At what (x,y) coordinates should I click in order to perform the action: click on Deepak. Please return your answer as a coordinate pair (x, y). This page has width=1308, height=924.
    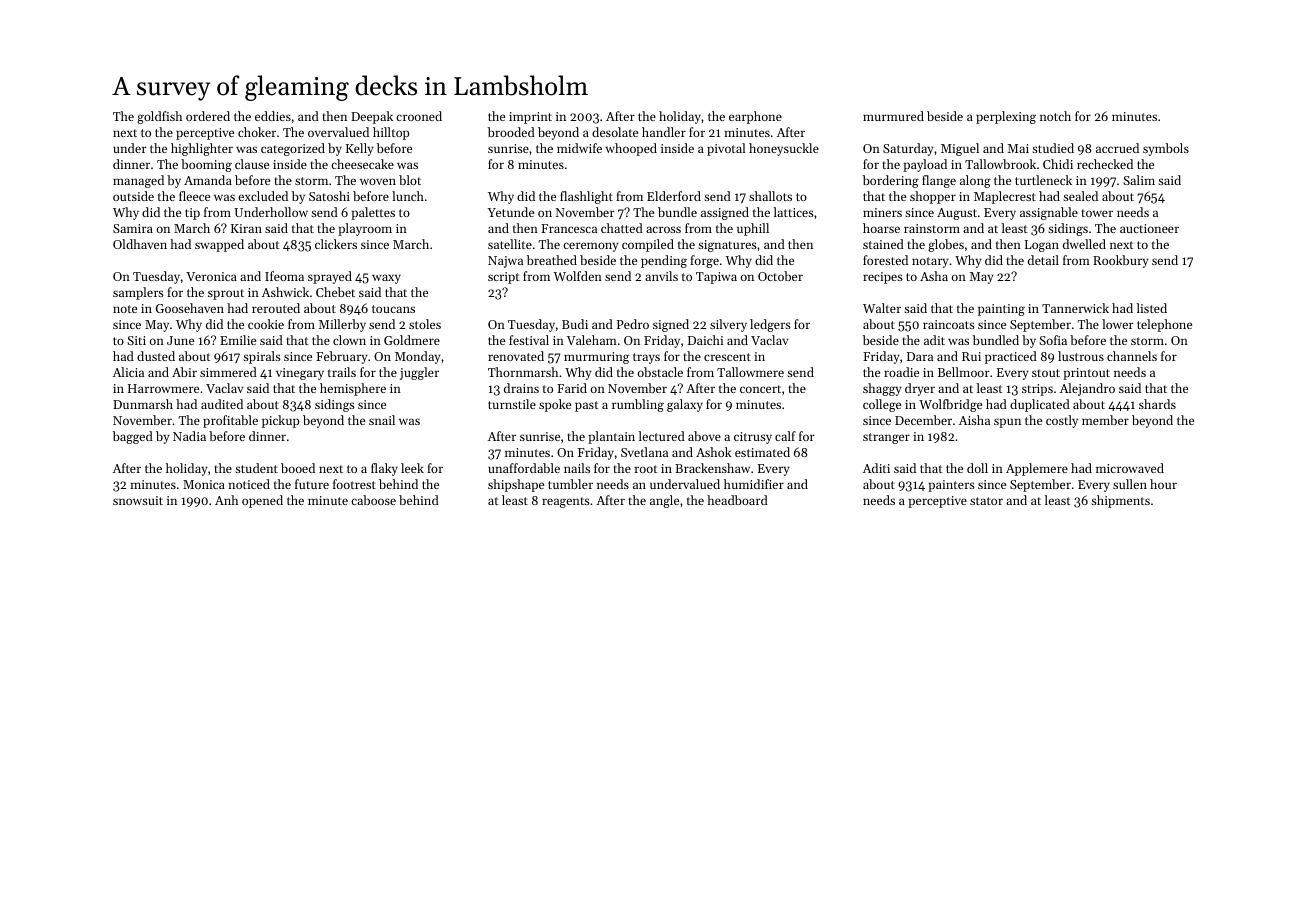
    Looking at the image, I should click on (372, 117).
